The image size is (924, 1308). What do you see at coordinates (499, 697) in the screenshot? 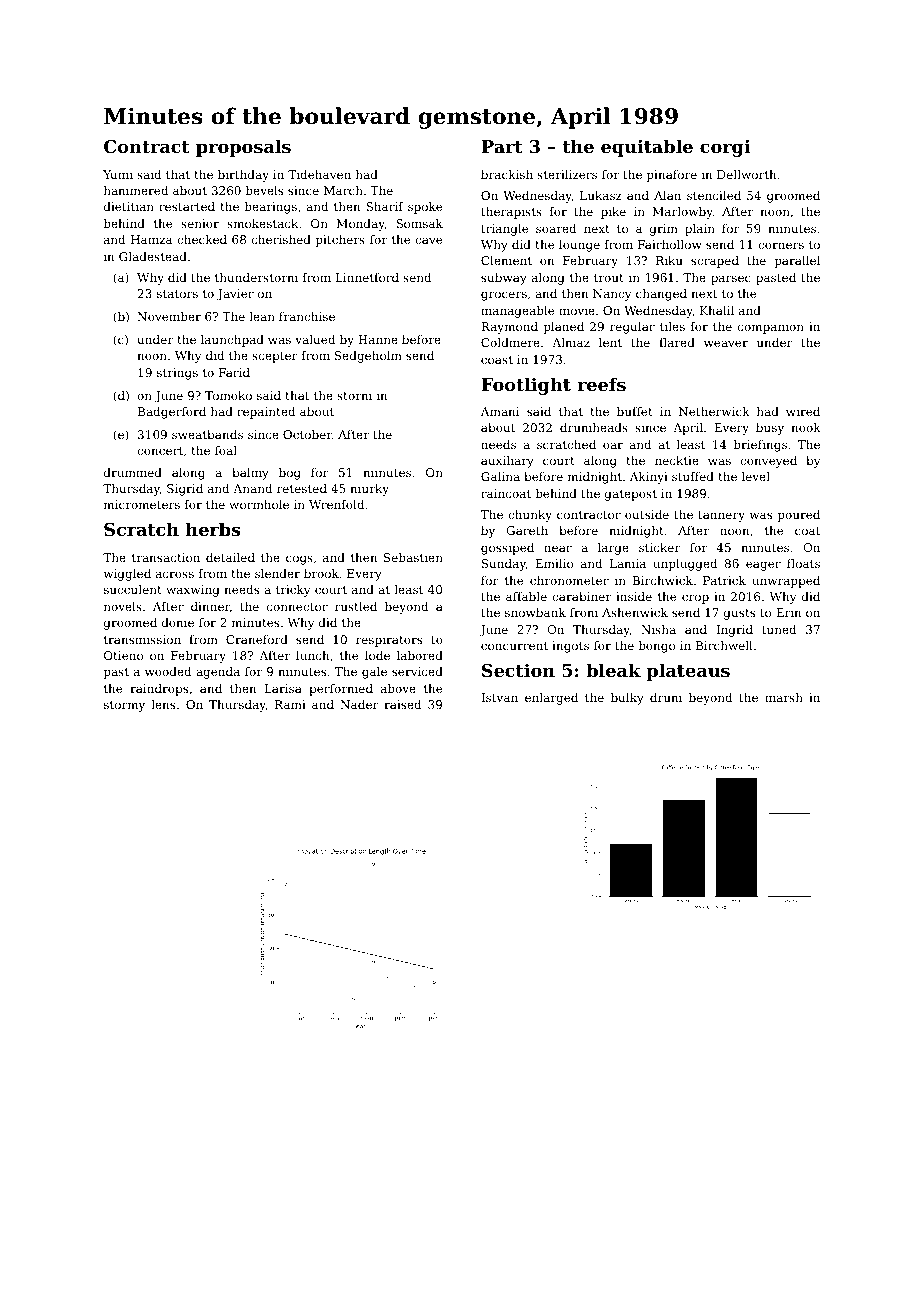
I see `Istvan` at bounding box center [499, 697].
